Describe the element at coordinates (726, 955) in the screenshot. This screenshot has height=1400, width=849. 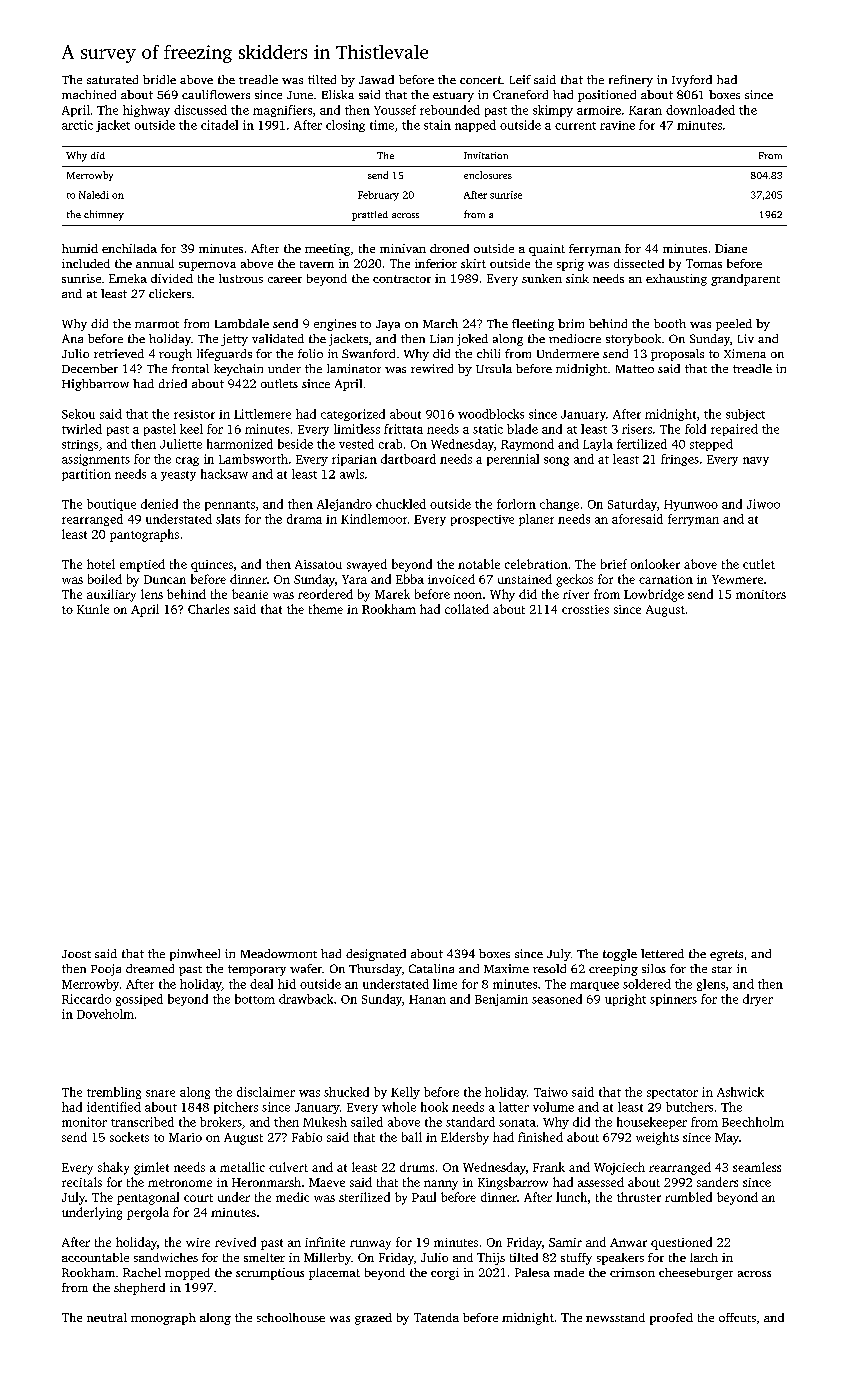
I see `egrets` at that location.
